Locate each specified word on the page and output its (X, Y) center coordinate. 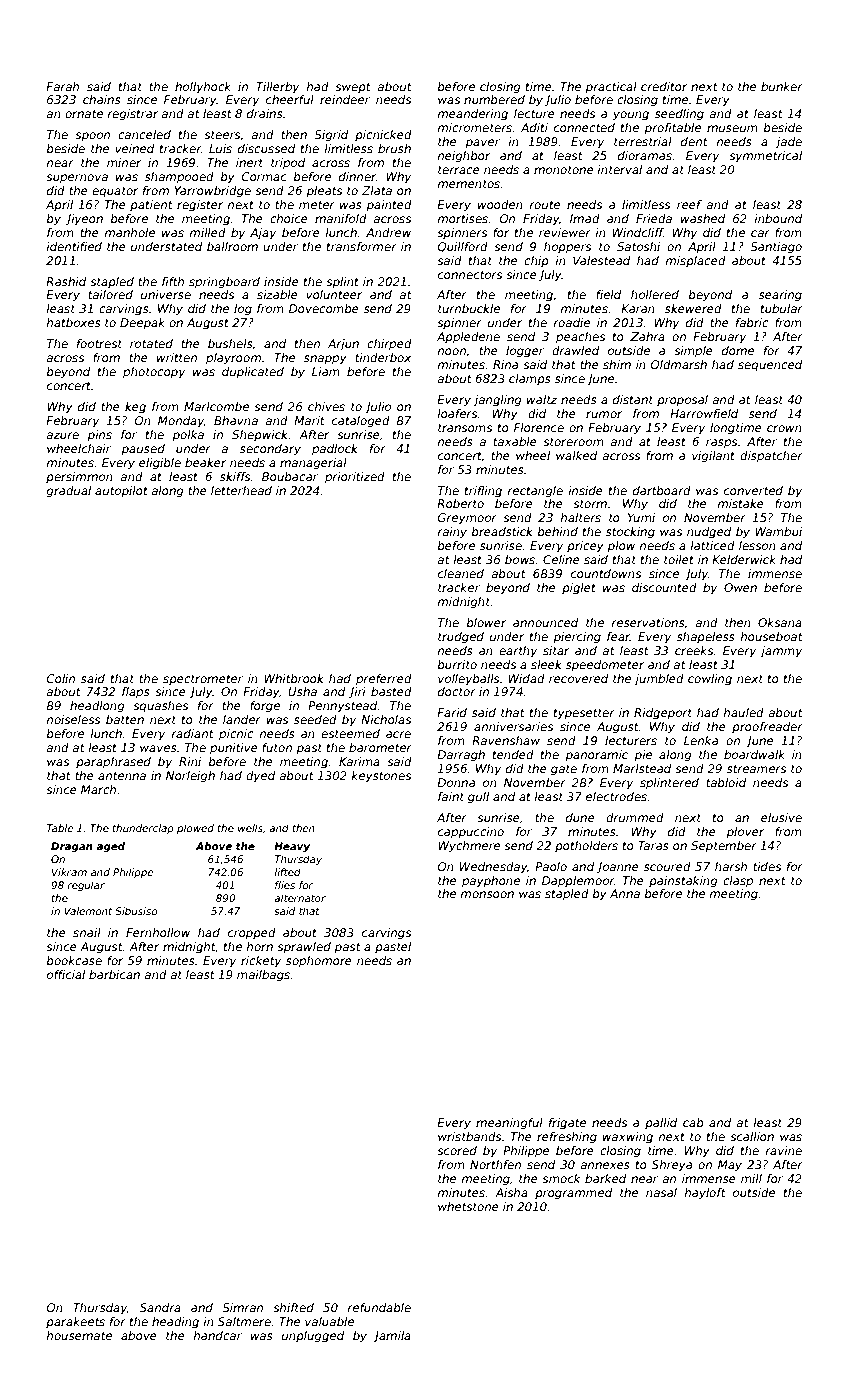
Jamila (392, 1337)
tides (767, 866)
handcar (218, 1335)
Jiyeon (84, 220)
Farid (452, 712)
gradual (68, 492)
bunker (782, 86)
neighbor (464, 157)
